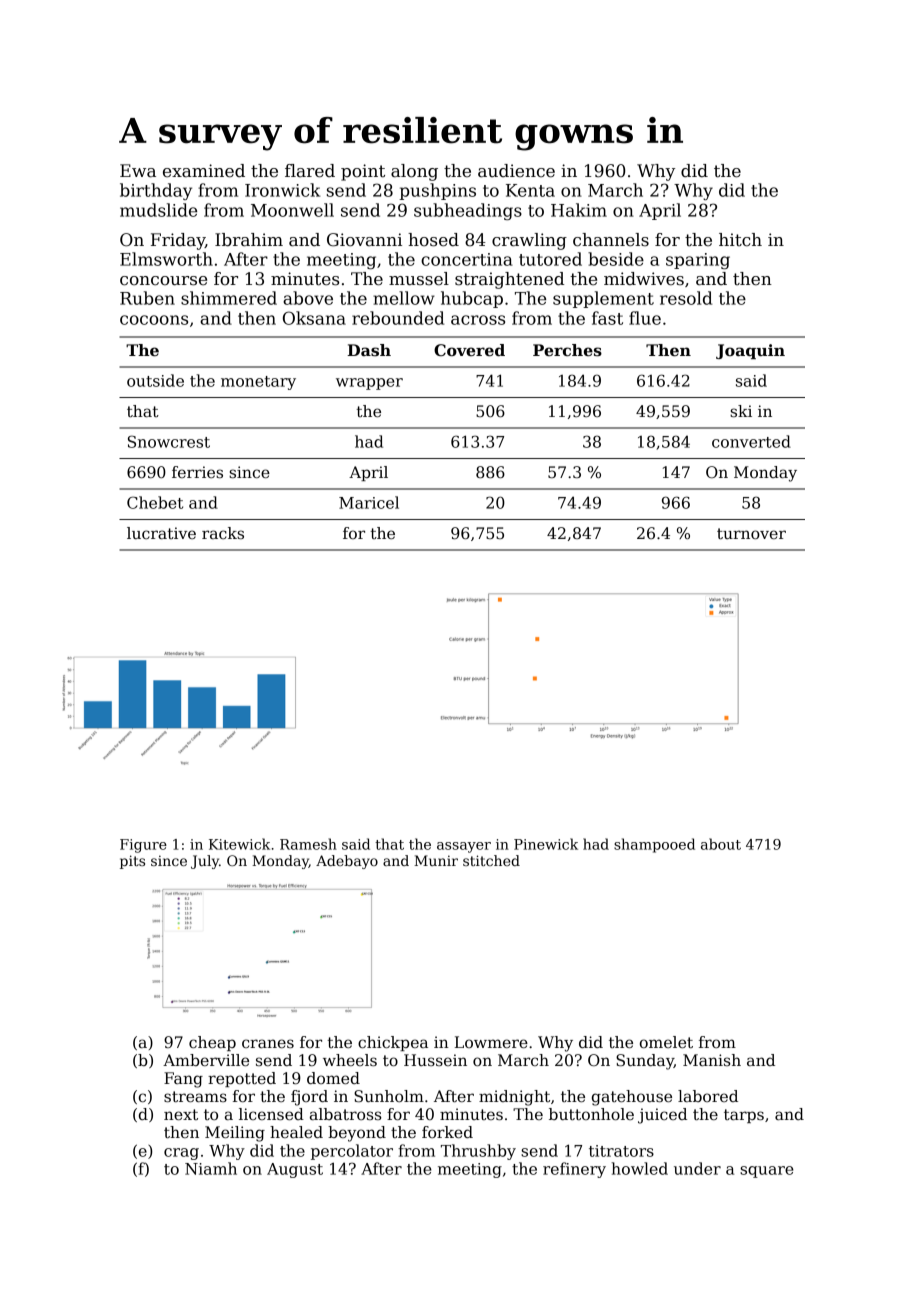 The width and height of the image is (924, 1308). I want to click on Kitewick, so click(239, 844).
